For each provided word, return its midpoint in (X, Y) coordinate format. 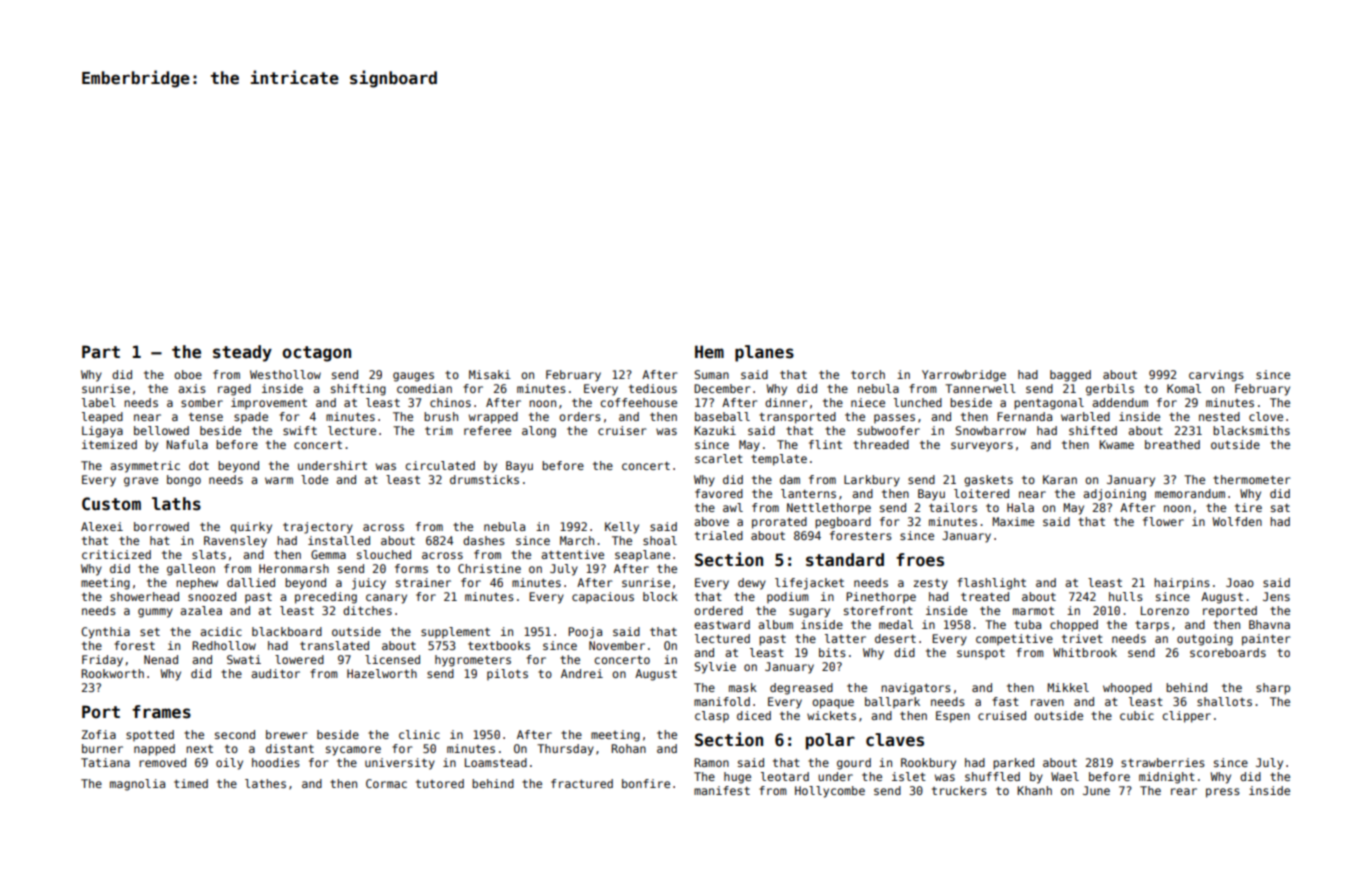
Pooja (585, 633)
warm (279, 480)
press (1223, 793)
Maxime (1013, 521)
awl (733, 507)
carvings (1216, 376)
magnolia (137, 785)
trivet (1082, 638)
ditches (367, 610)
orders (580, 416)
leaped (102, 418)
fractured (582, 783)
